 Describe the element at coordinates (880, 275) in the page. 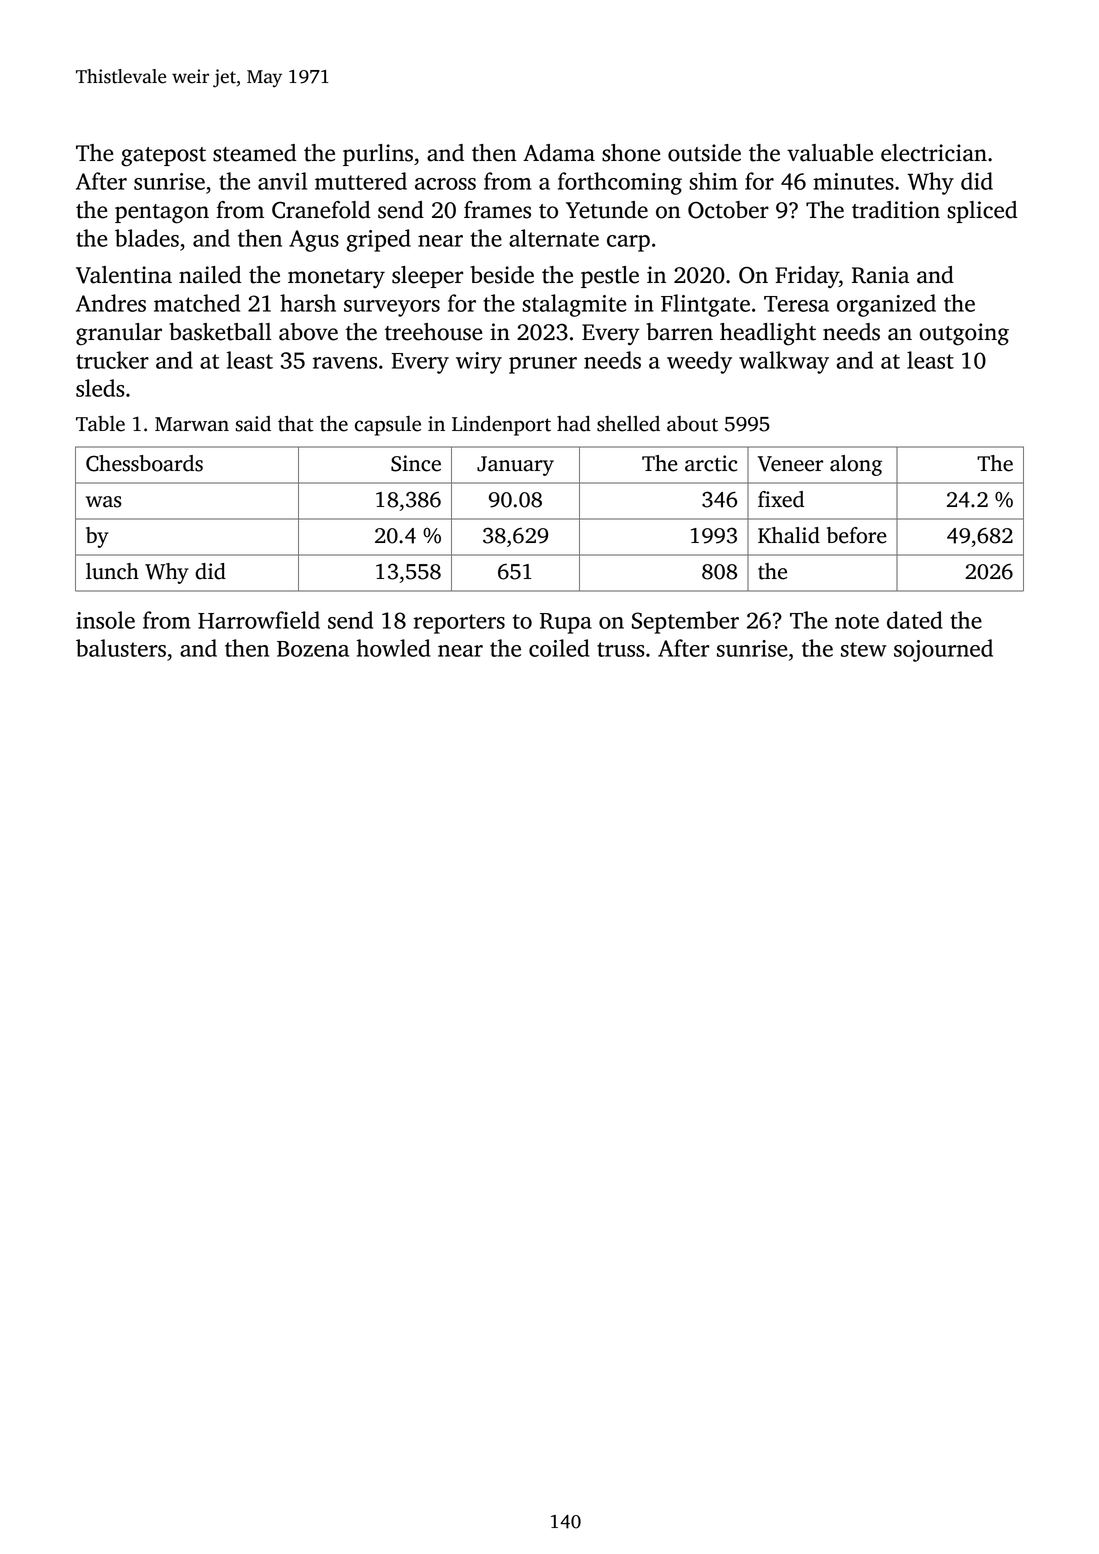

I see `Rania` at that location.
